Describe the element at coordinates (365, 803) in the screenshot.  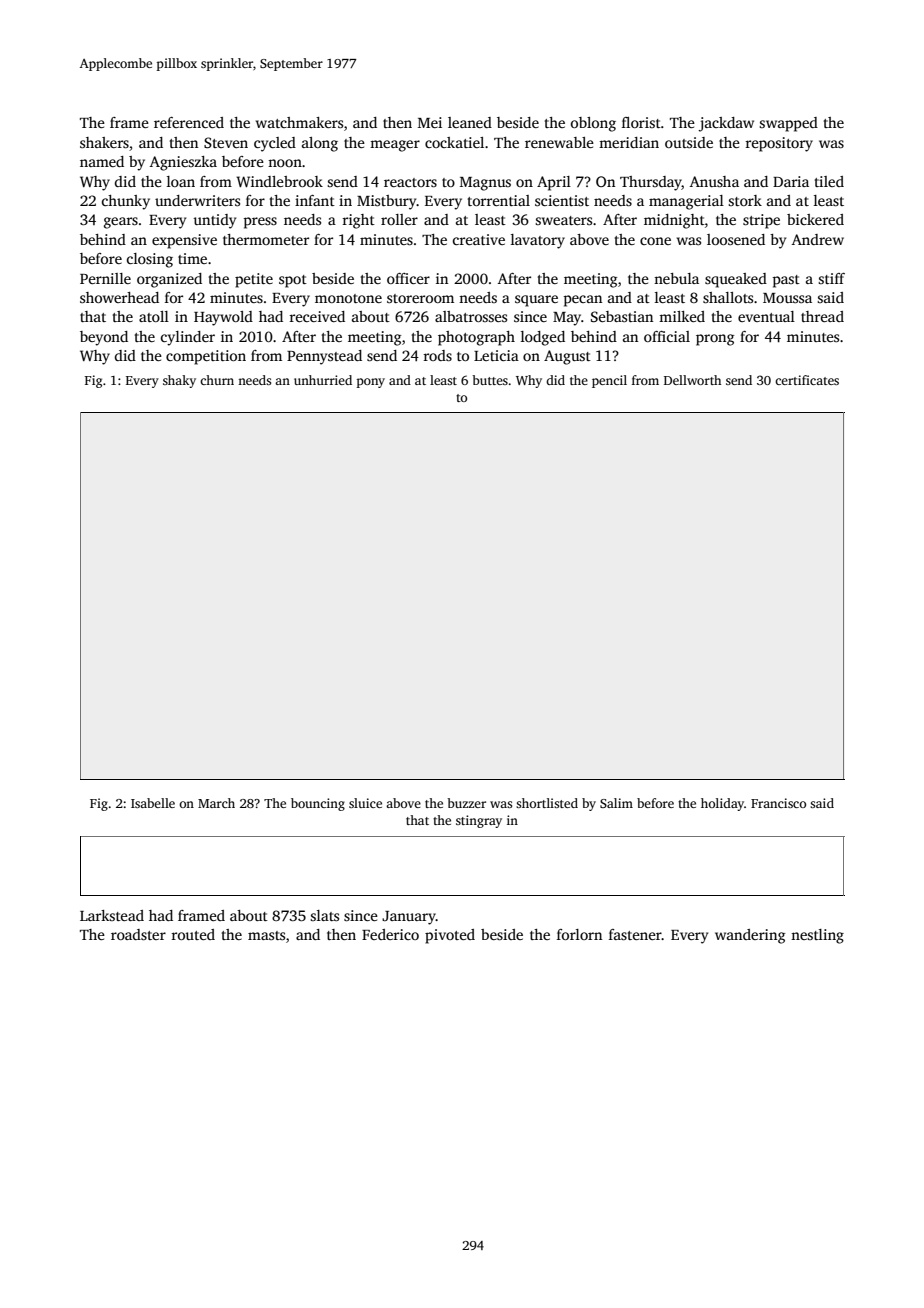
I see `sluice` at that location.
